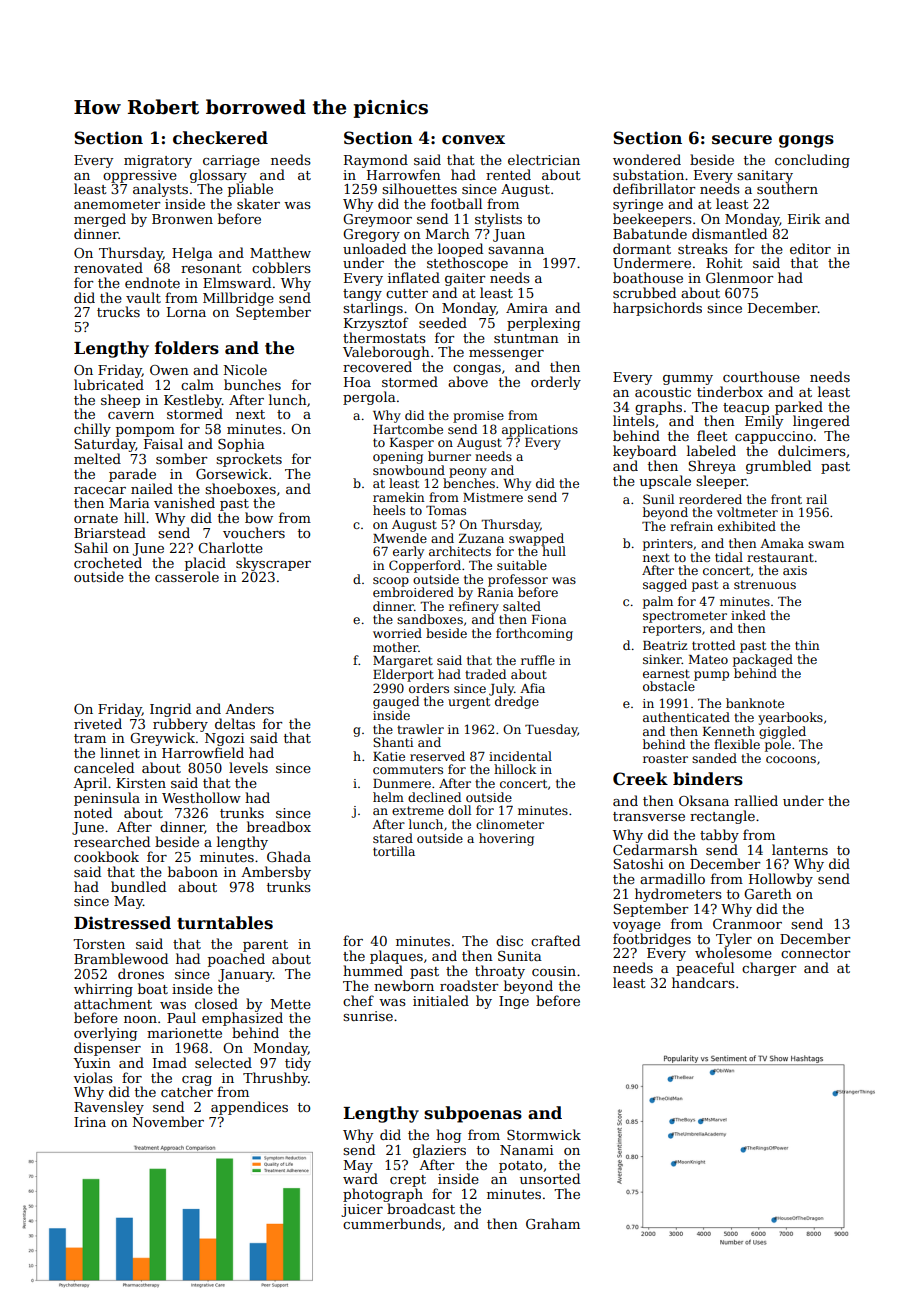 The image size is (924, 1308). I want to click on convex, so click(473, 140).
